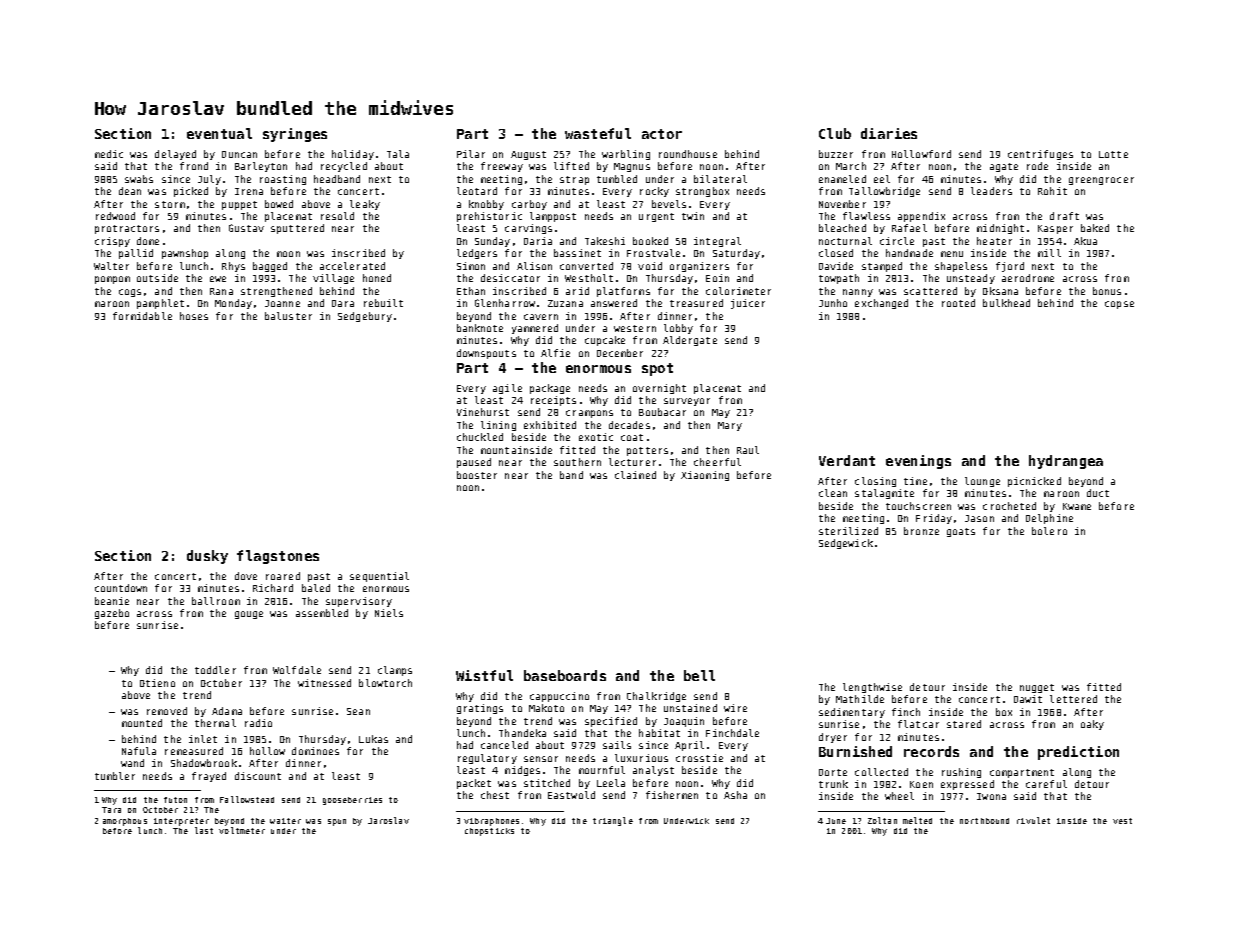 This page has height=952, width=1233. Describe the element at coordinates (889, 133) in the page. I see `diaries` at that location.
